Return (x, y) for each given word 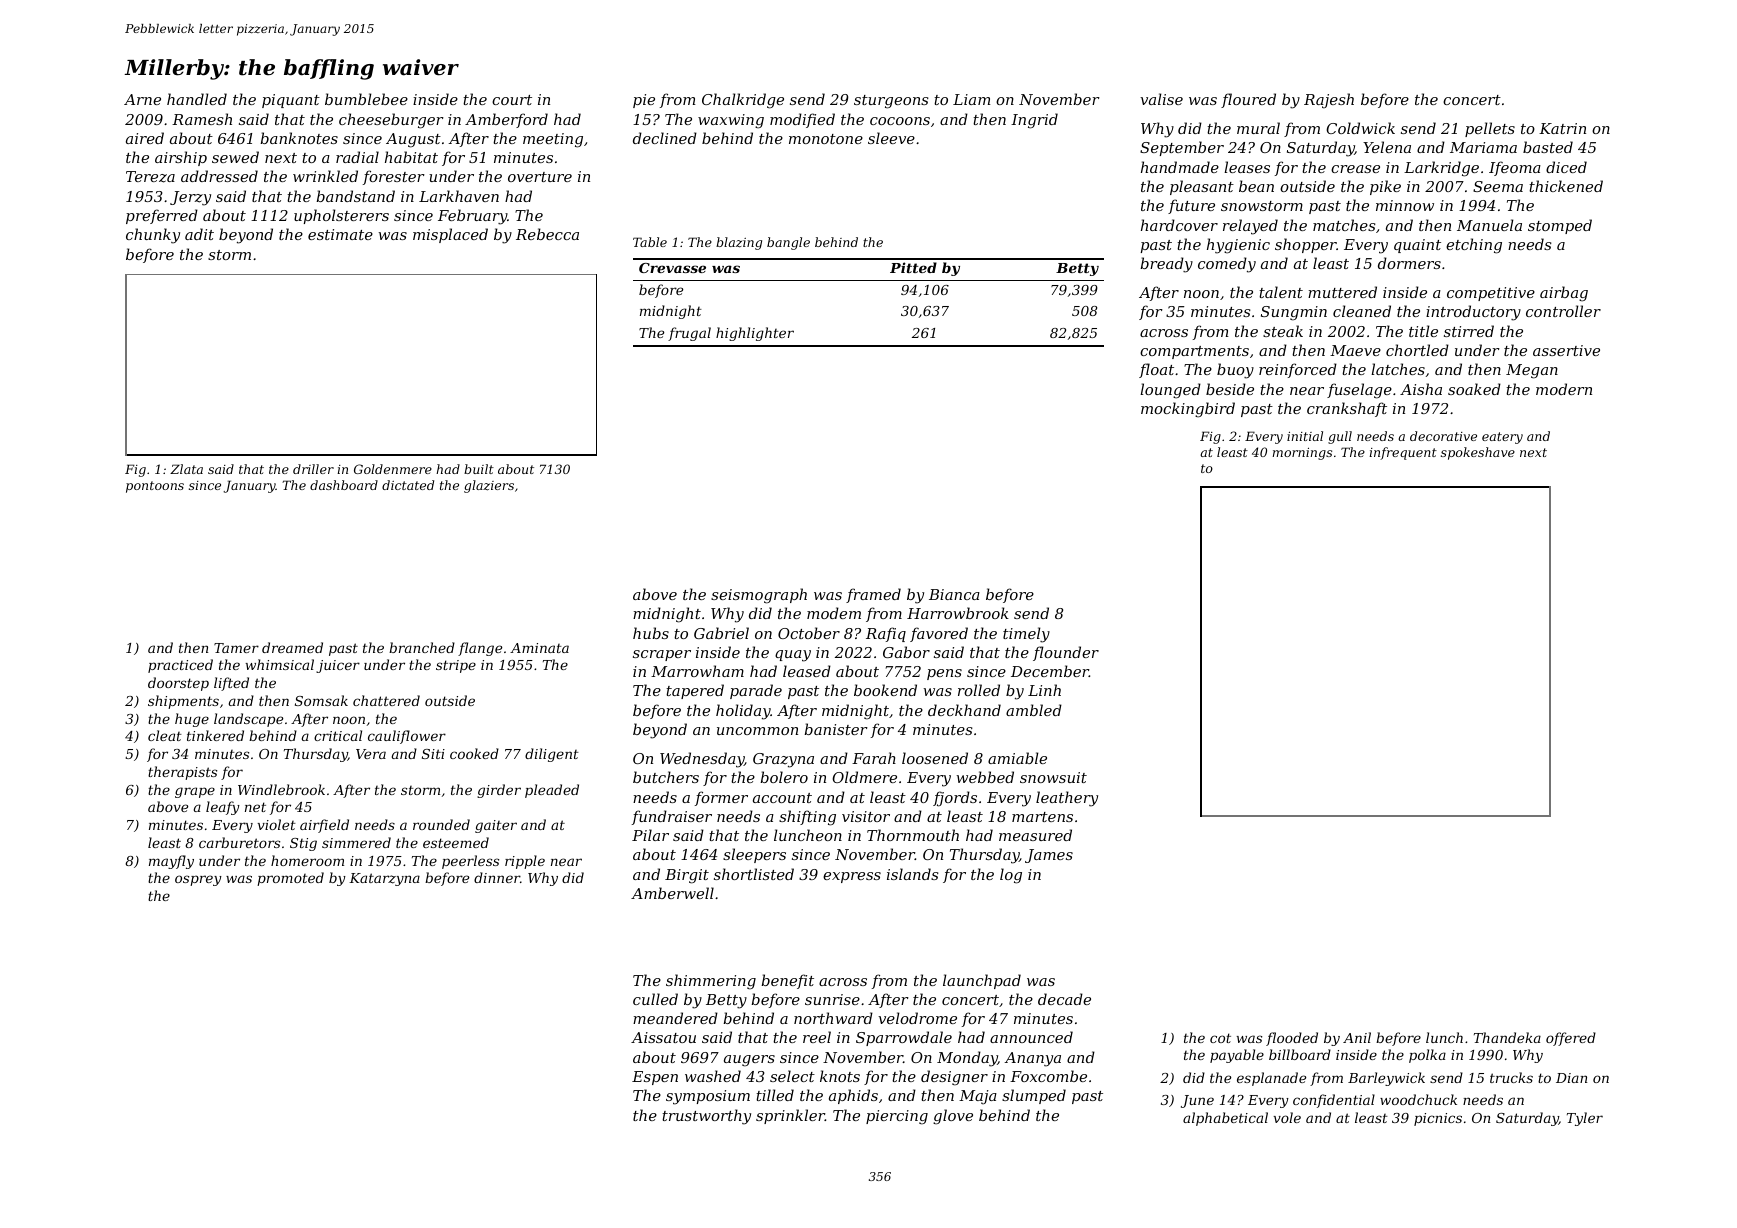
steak (1283, 331)
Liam (972, 99)
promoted (290, 879)
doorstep (178, 684)
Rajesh (1329, 101)
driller (313, 469)
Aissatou (663, 1037)
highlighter (755, 334)
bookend (885, 690)
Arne (142, 99)
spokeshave (1478, 453)
